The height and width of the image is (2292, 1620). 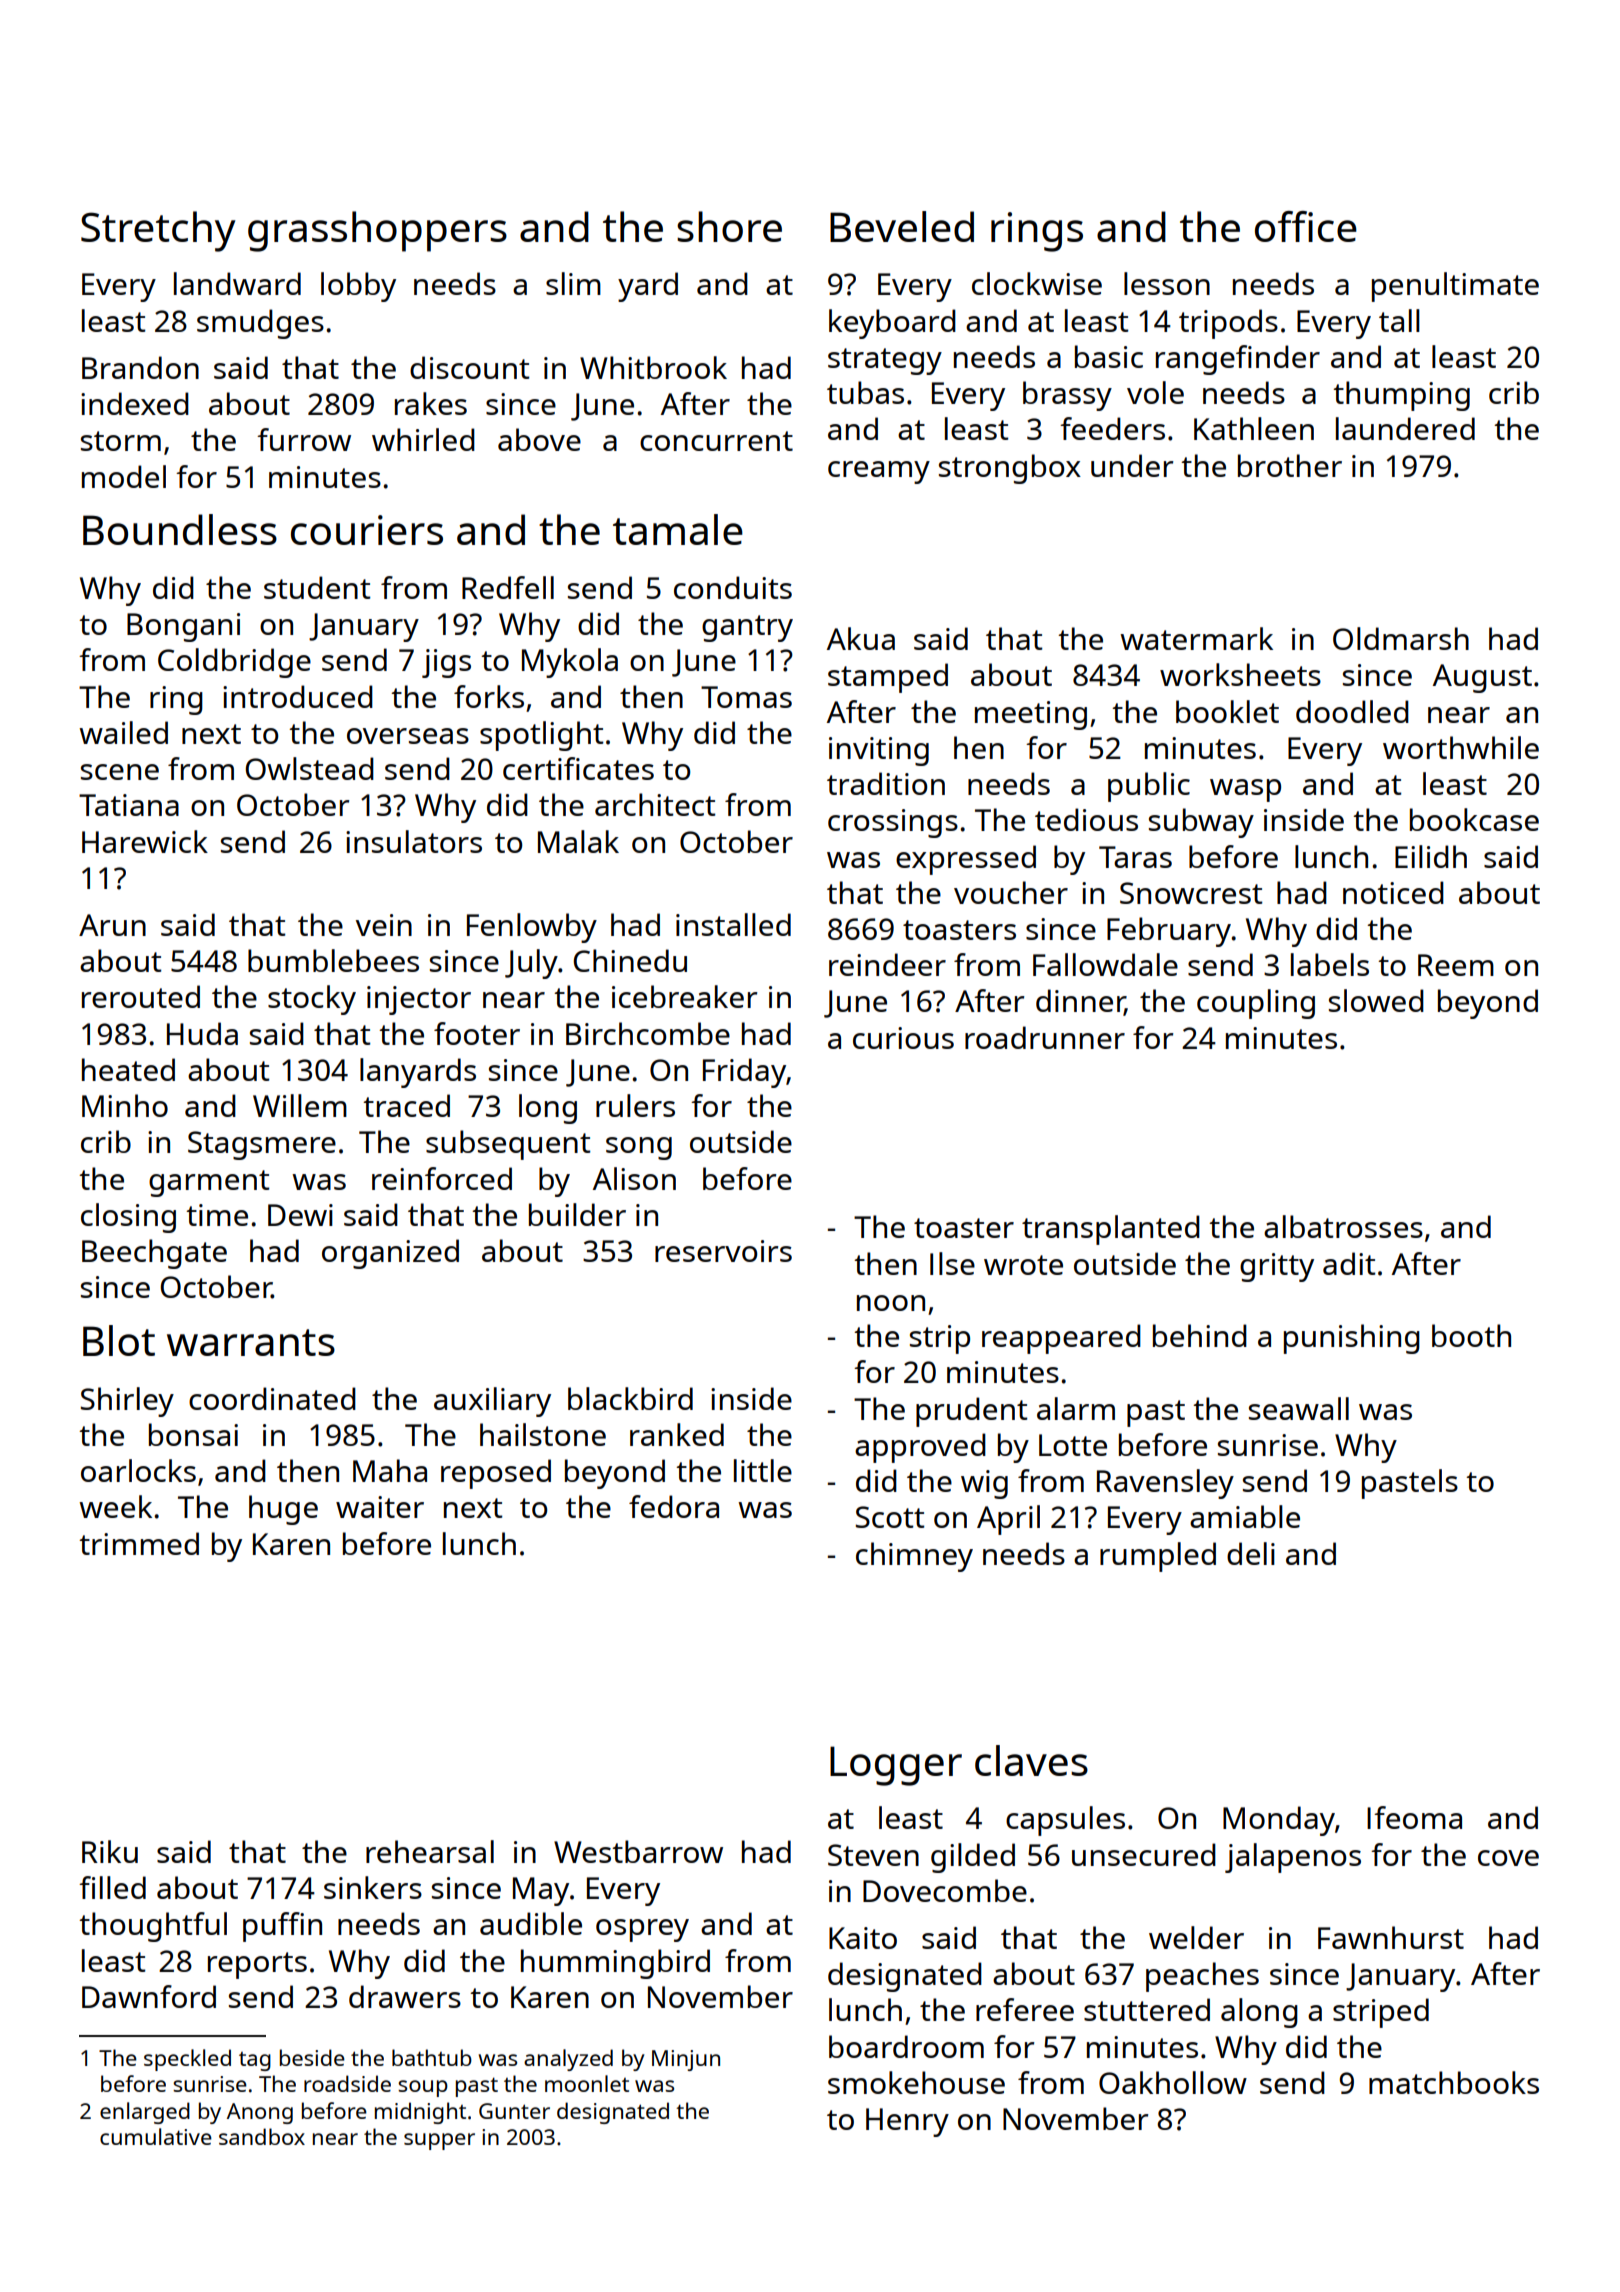 What do you see at coordinates (1279, 1821) in the image?
I see `Monday` at bounding box center [1279, 1821].
